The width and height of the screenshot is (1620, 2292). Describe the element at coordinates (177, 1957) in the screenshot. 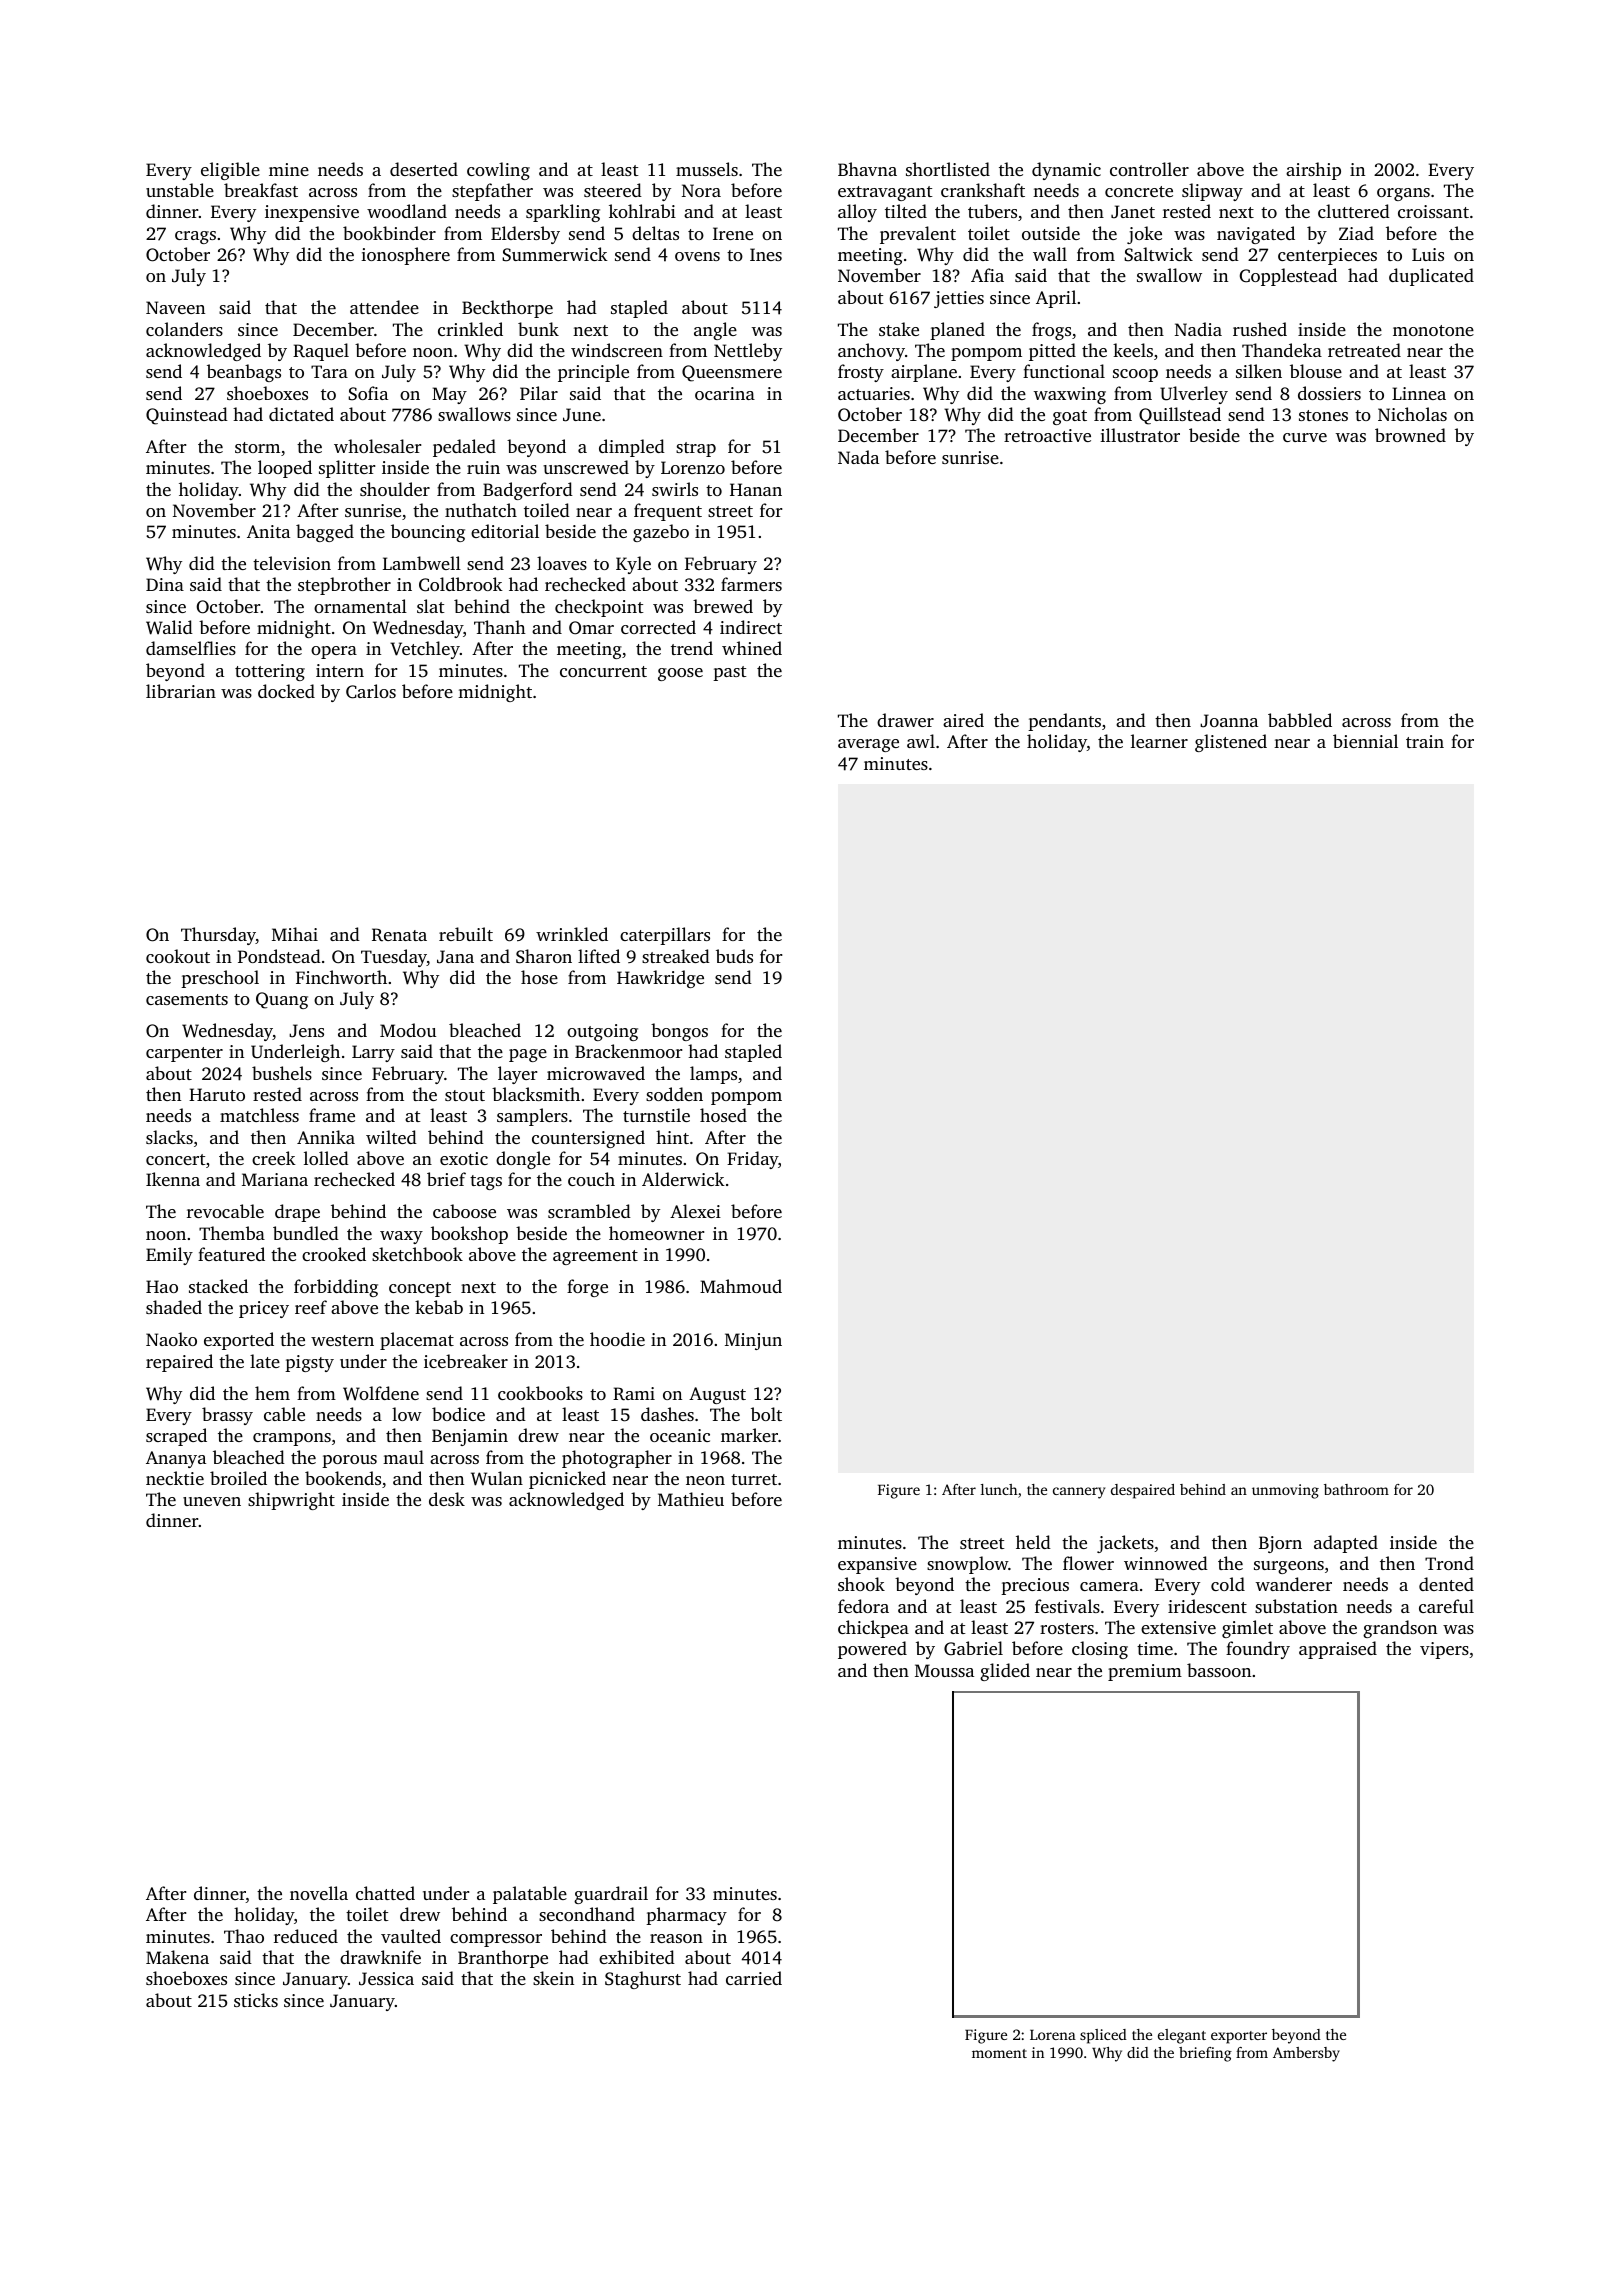

I see `Makena` at that location.
